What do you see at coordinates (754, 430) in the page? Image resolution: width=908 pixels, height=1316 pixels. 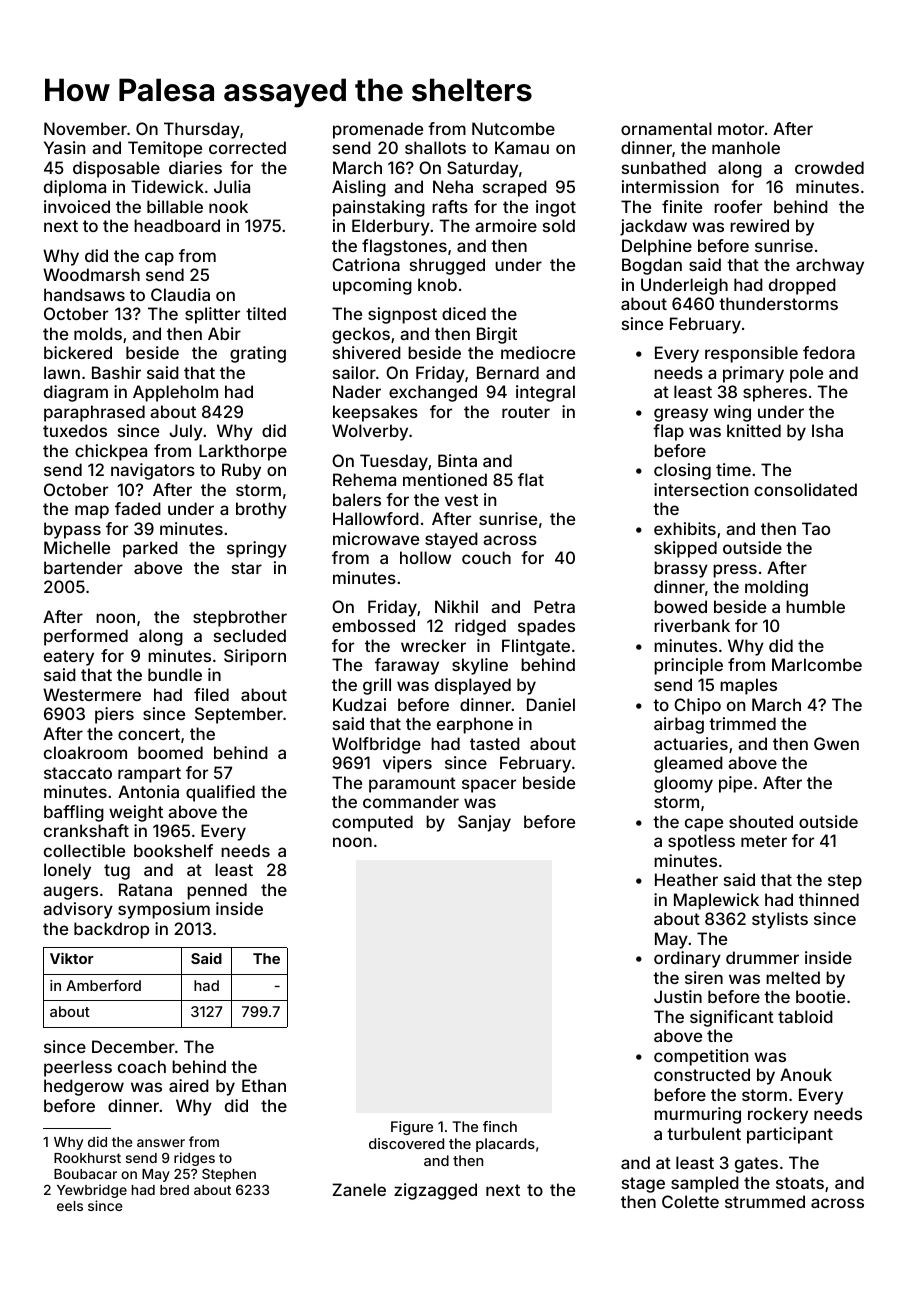 I see `knitted` at bounding box center [754, 430].
